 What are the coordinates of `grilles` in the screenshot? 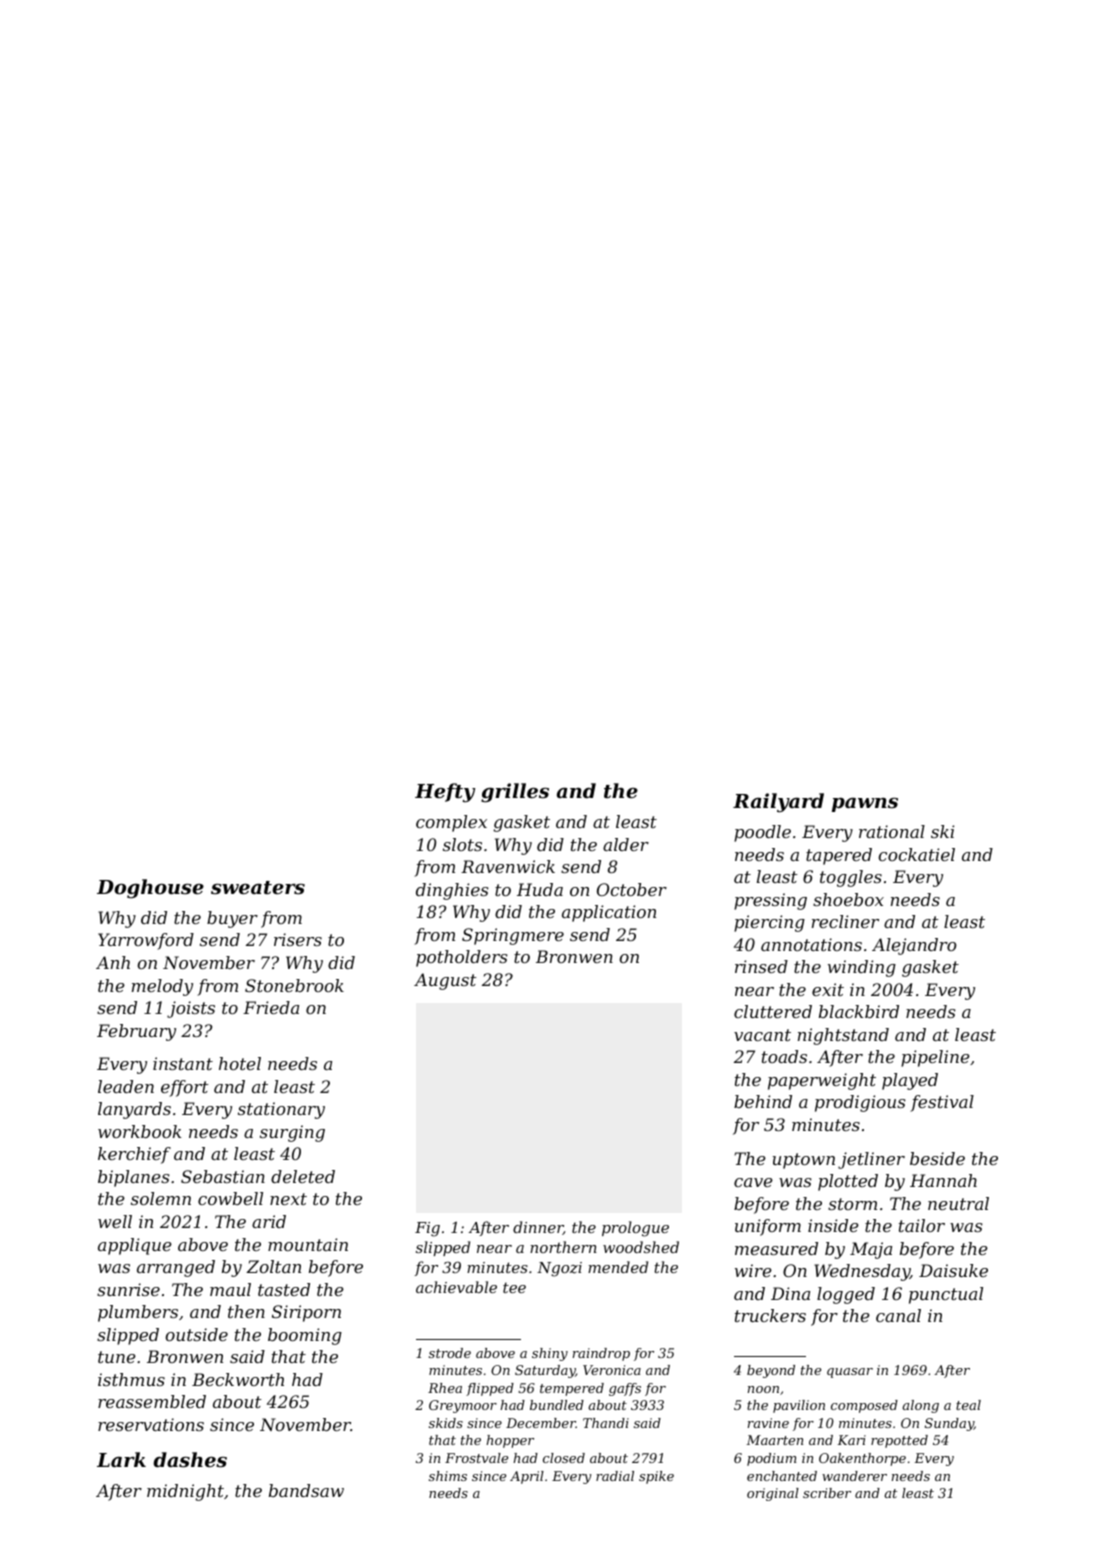 It's located at (515, 793).
